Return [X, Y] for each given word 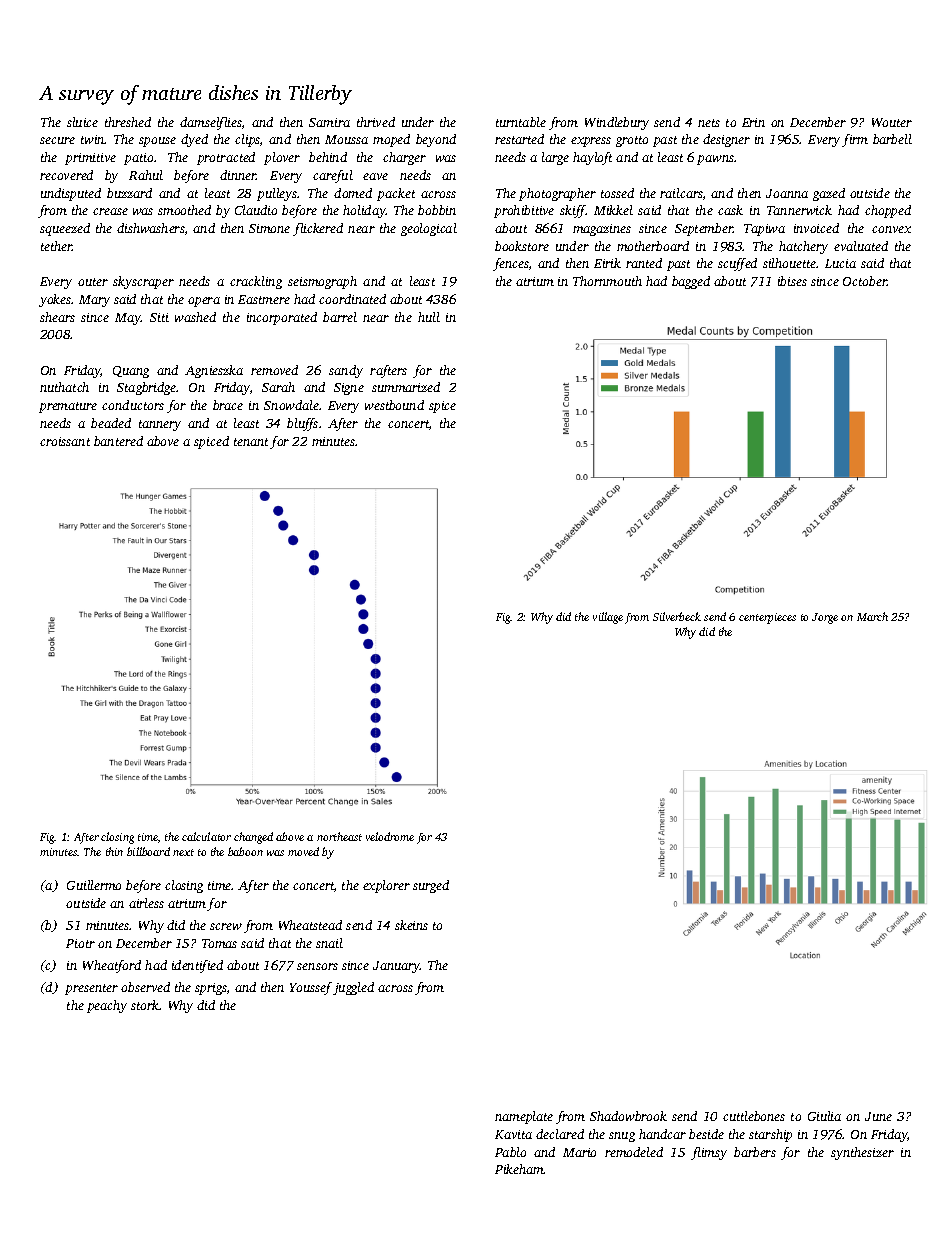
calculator [206, 836]
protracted [226, 158]
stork [145, 1005]
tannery [160, 425]
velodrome [390, 836]
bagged [691, 282]
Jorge [825, 618]
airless [146, 903]
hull [429, 317]
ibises [792, 281]
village [608, 618]
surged [431, 886]
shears [57, 317]
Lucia [840, 263]
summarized [406, 387]
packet [396, 194]
